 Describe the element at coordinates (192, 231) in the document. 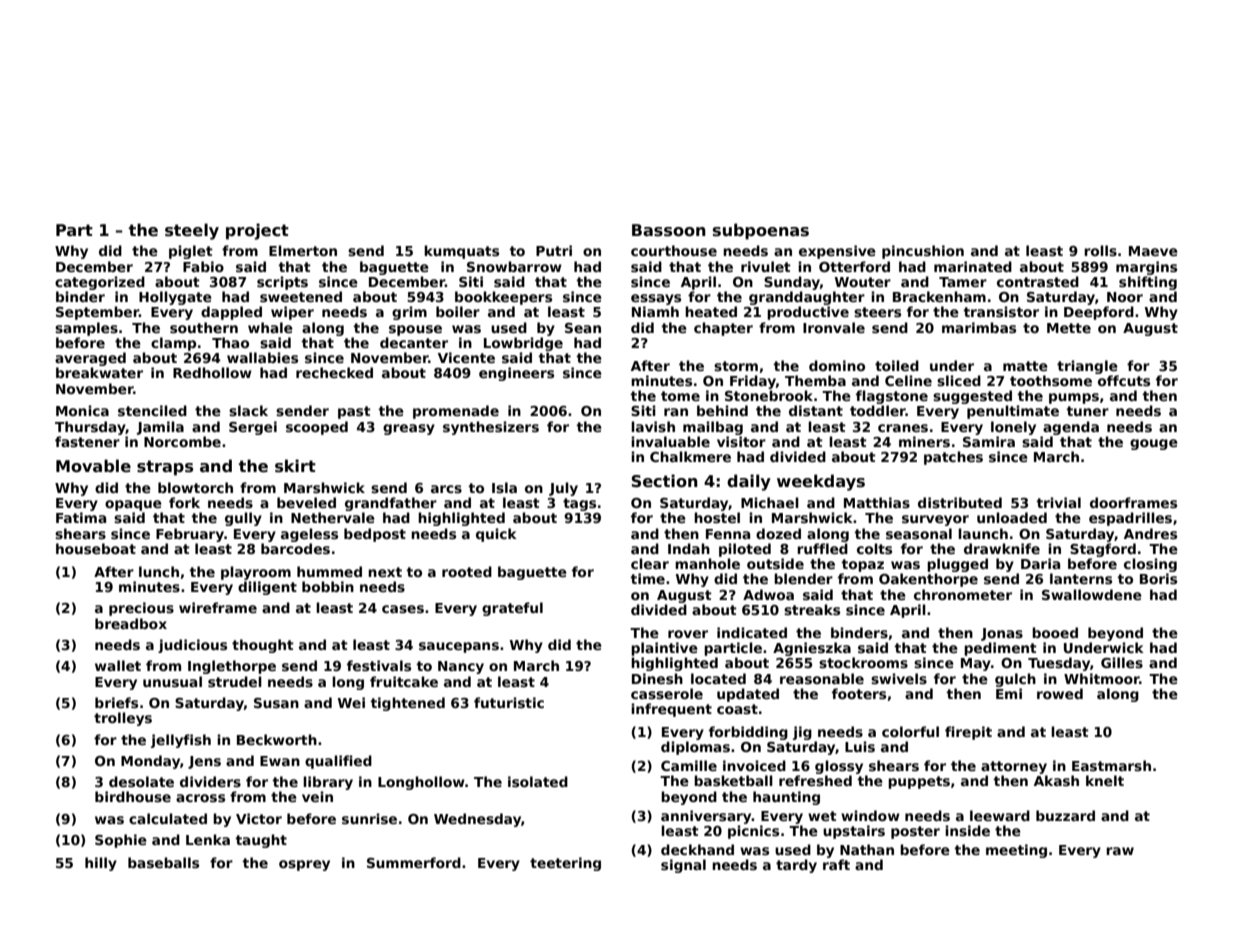

I see `steely` at that location.
